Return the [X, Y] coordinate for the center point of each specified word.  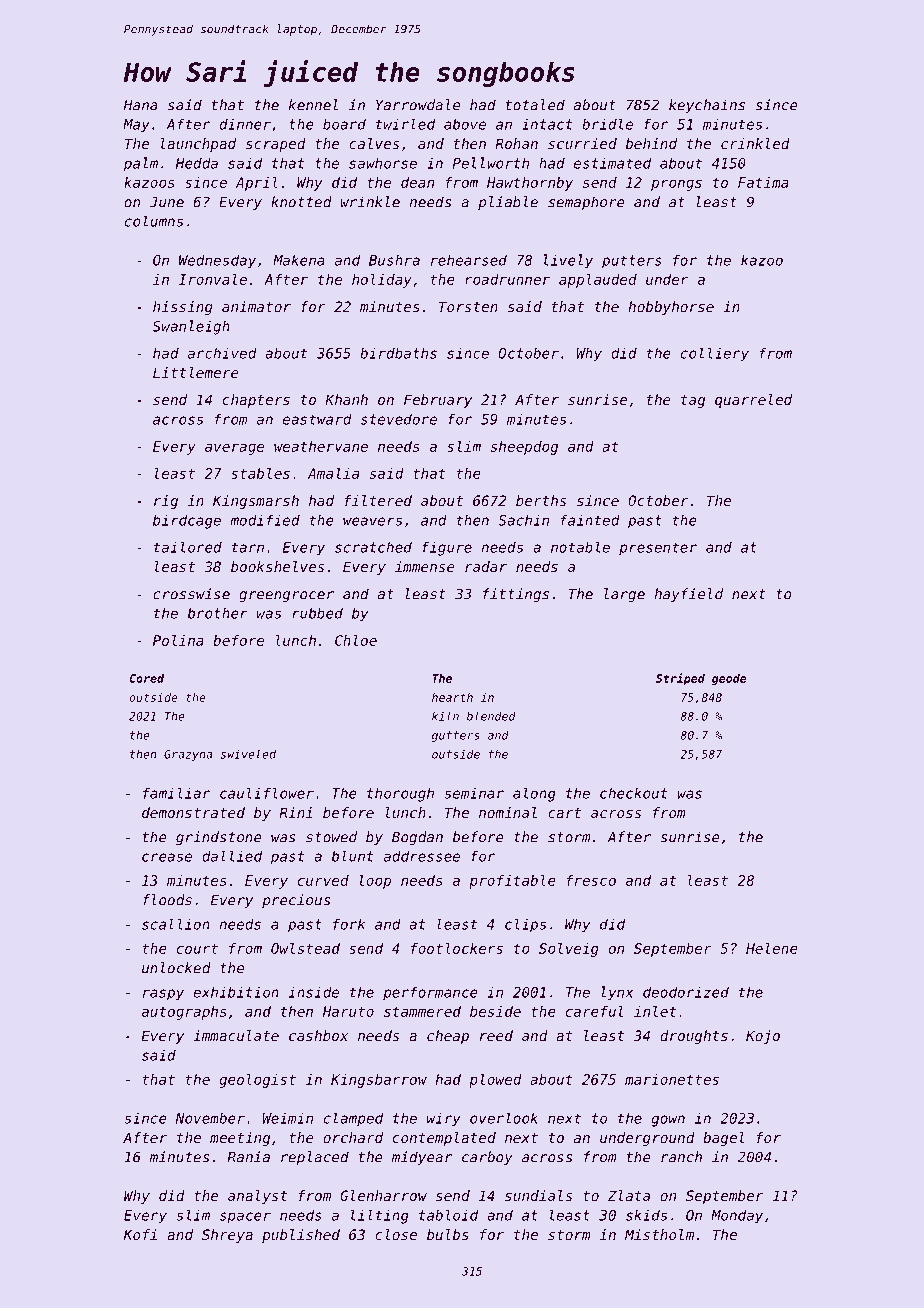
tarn [248, 547]
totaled [535, 105]
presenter [658, 549]
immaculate [236, 1035]
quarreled [753, 401]
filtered [378, 500]
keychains [707, 106]
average [234, 449]
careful [594, 1011]
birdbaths [398, 353]
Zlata [629, 1195]
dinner [245, 124]
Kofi [140, 1234]
